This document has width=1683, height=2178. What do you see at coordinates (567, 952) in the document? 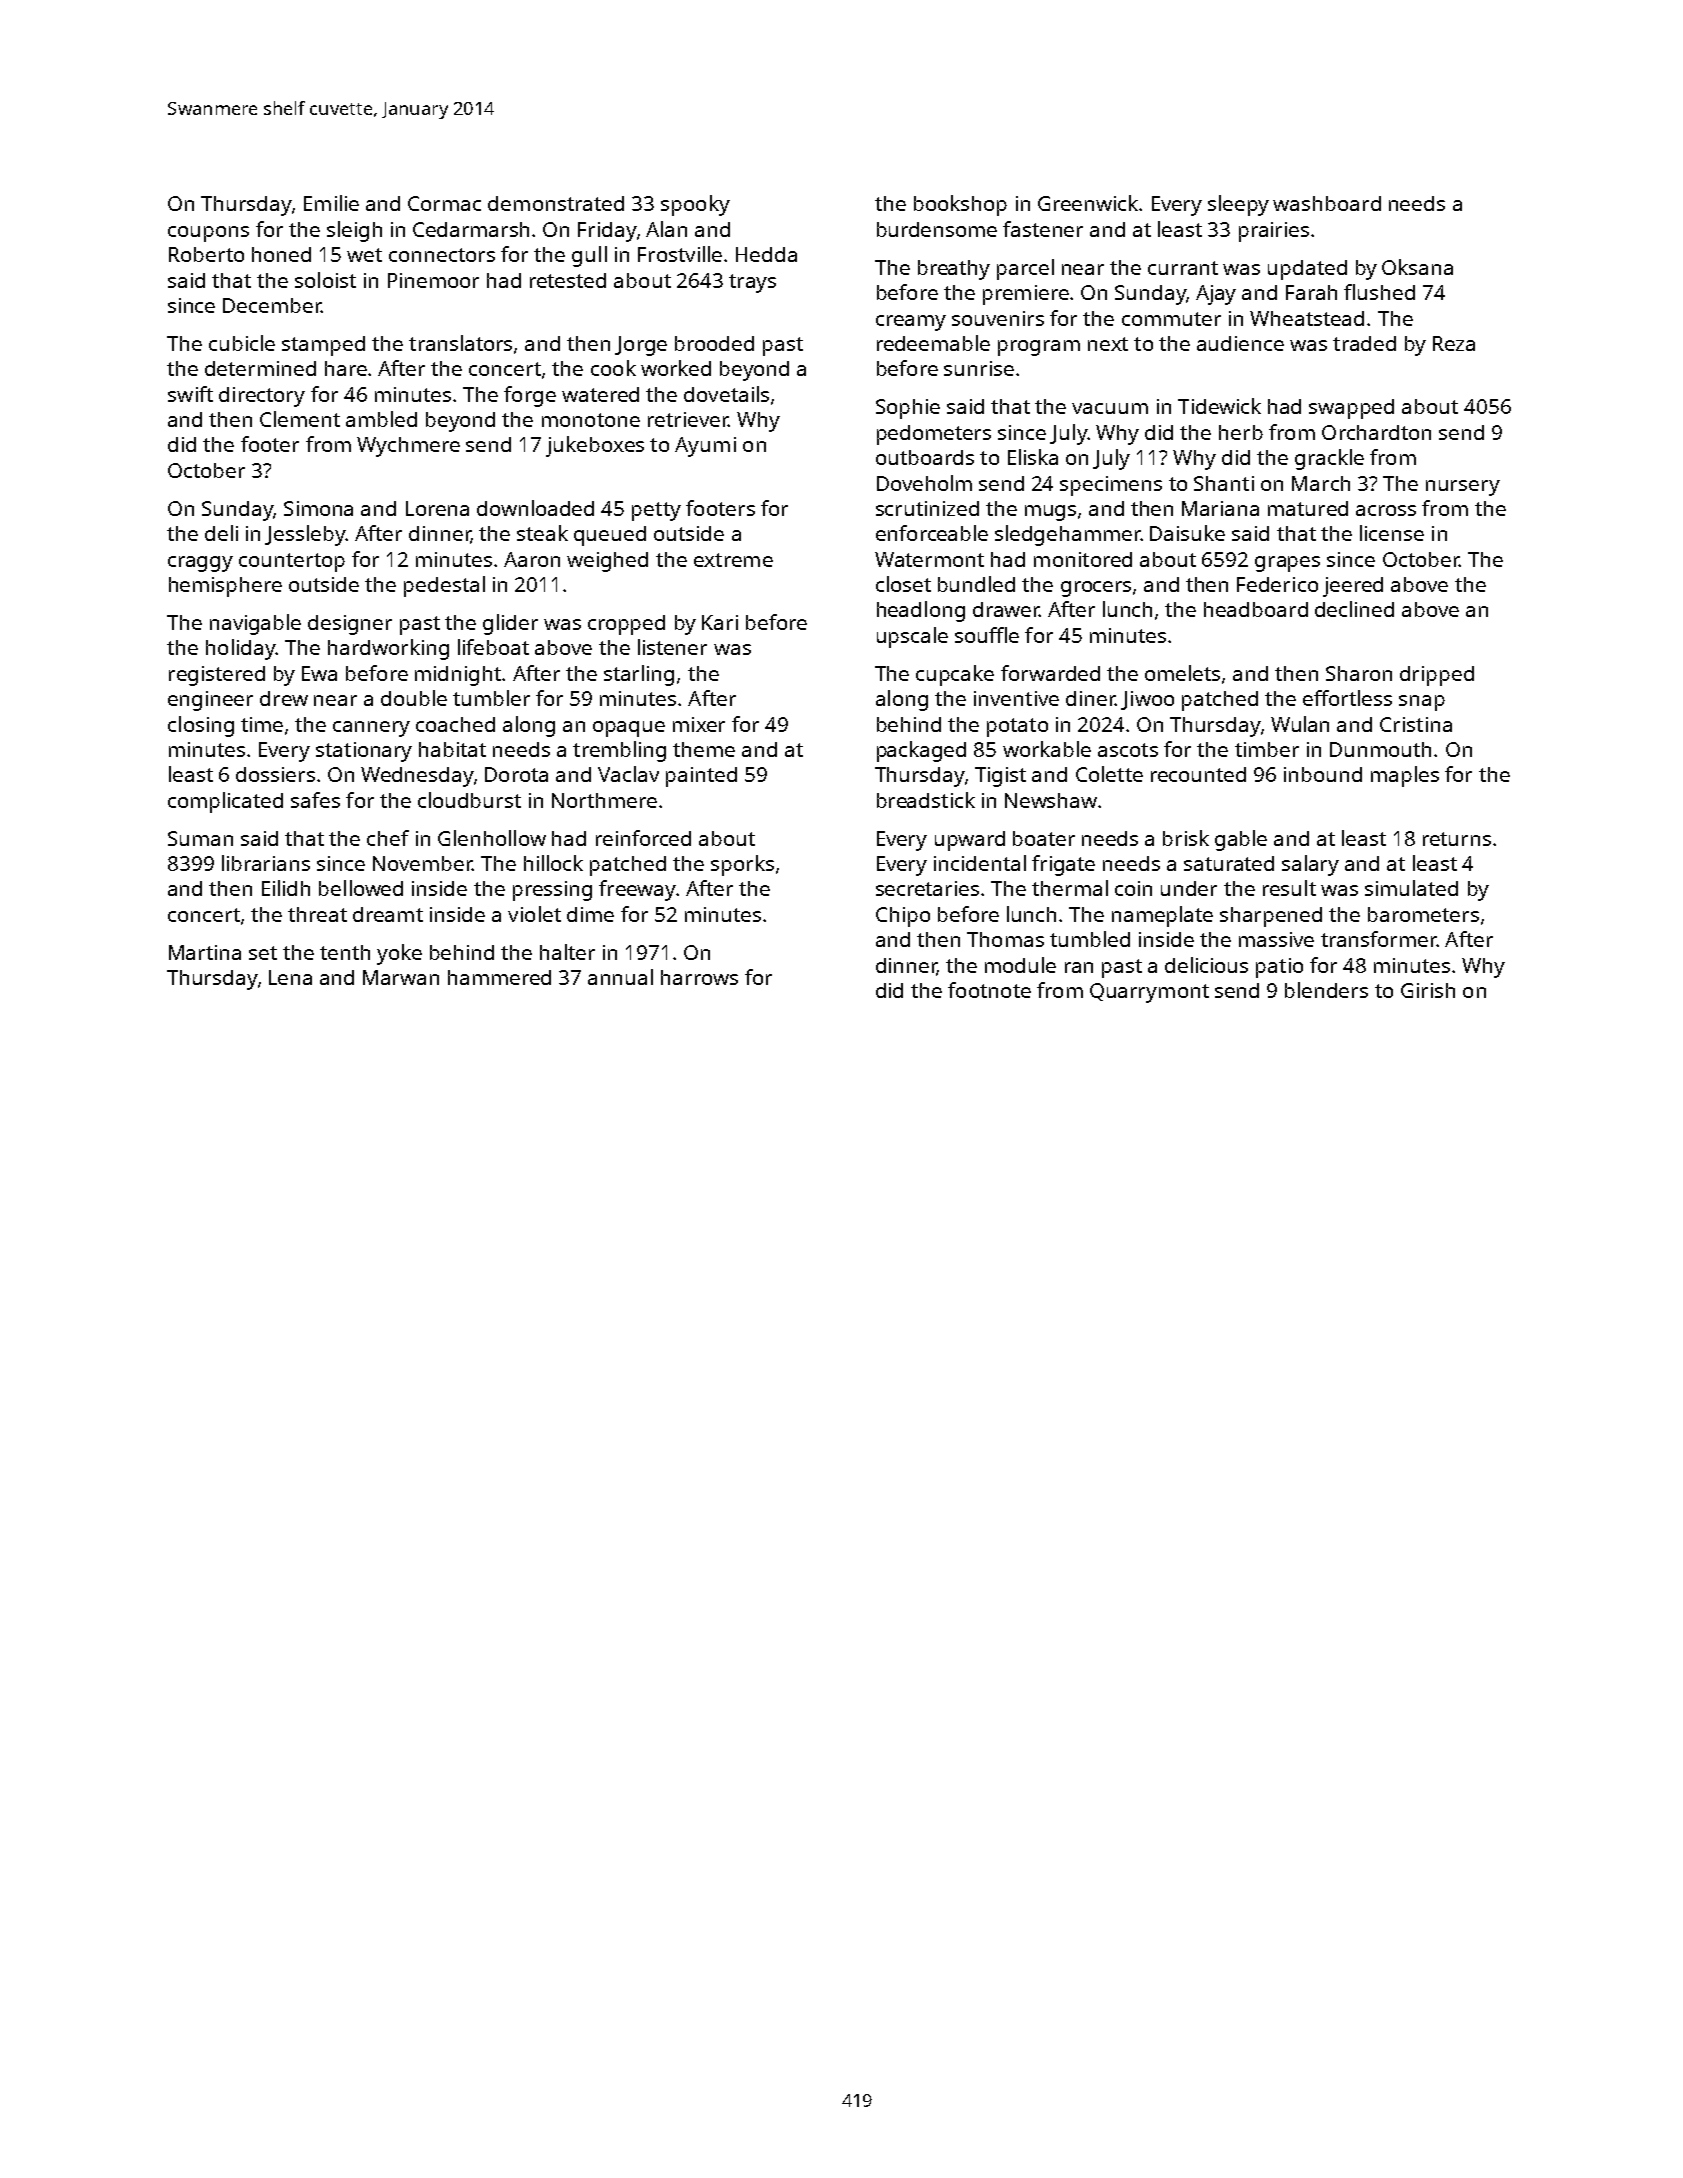
I see `halter` at bounding box center [567, 952].
